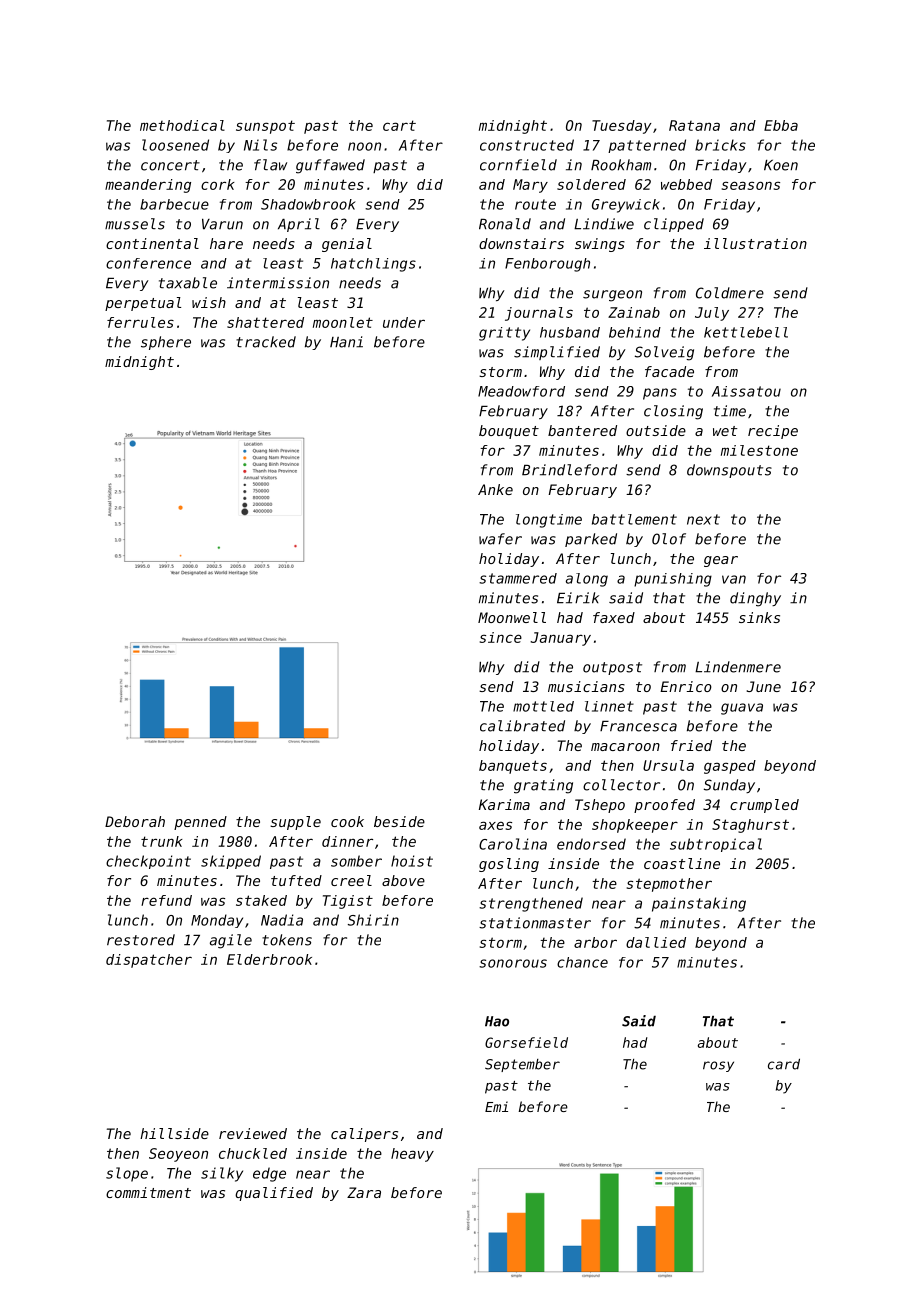 This screenshot has height=1308, width=924. I want to click on Ratana, so click(694, 125).
